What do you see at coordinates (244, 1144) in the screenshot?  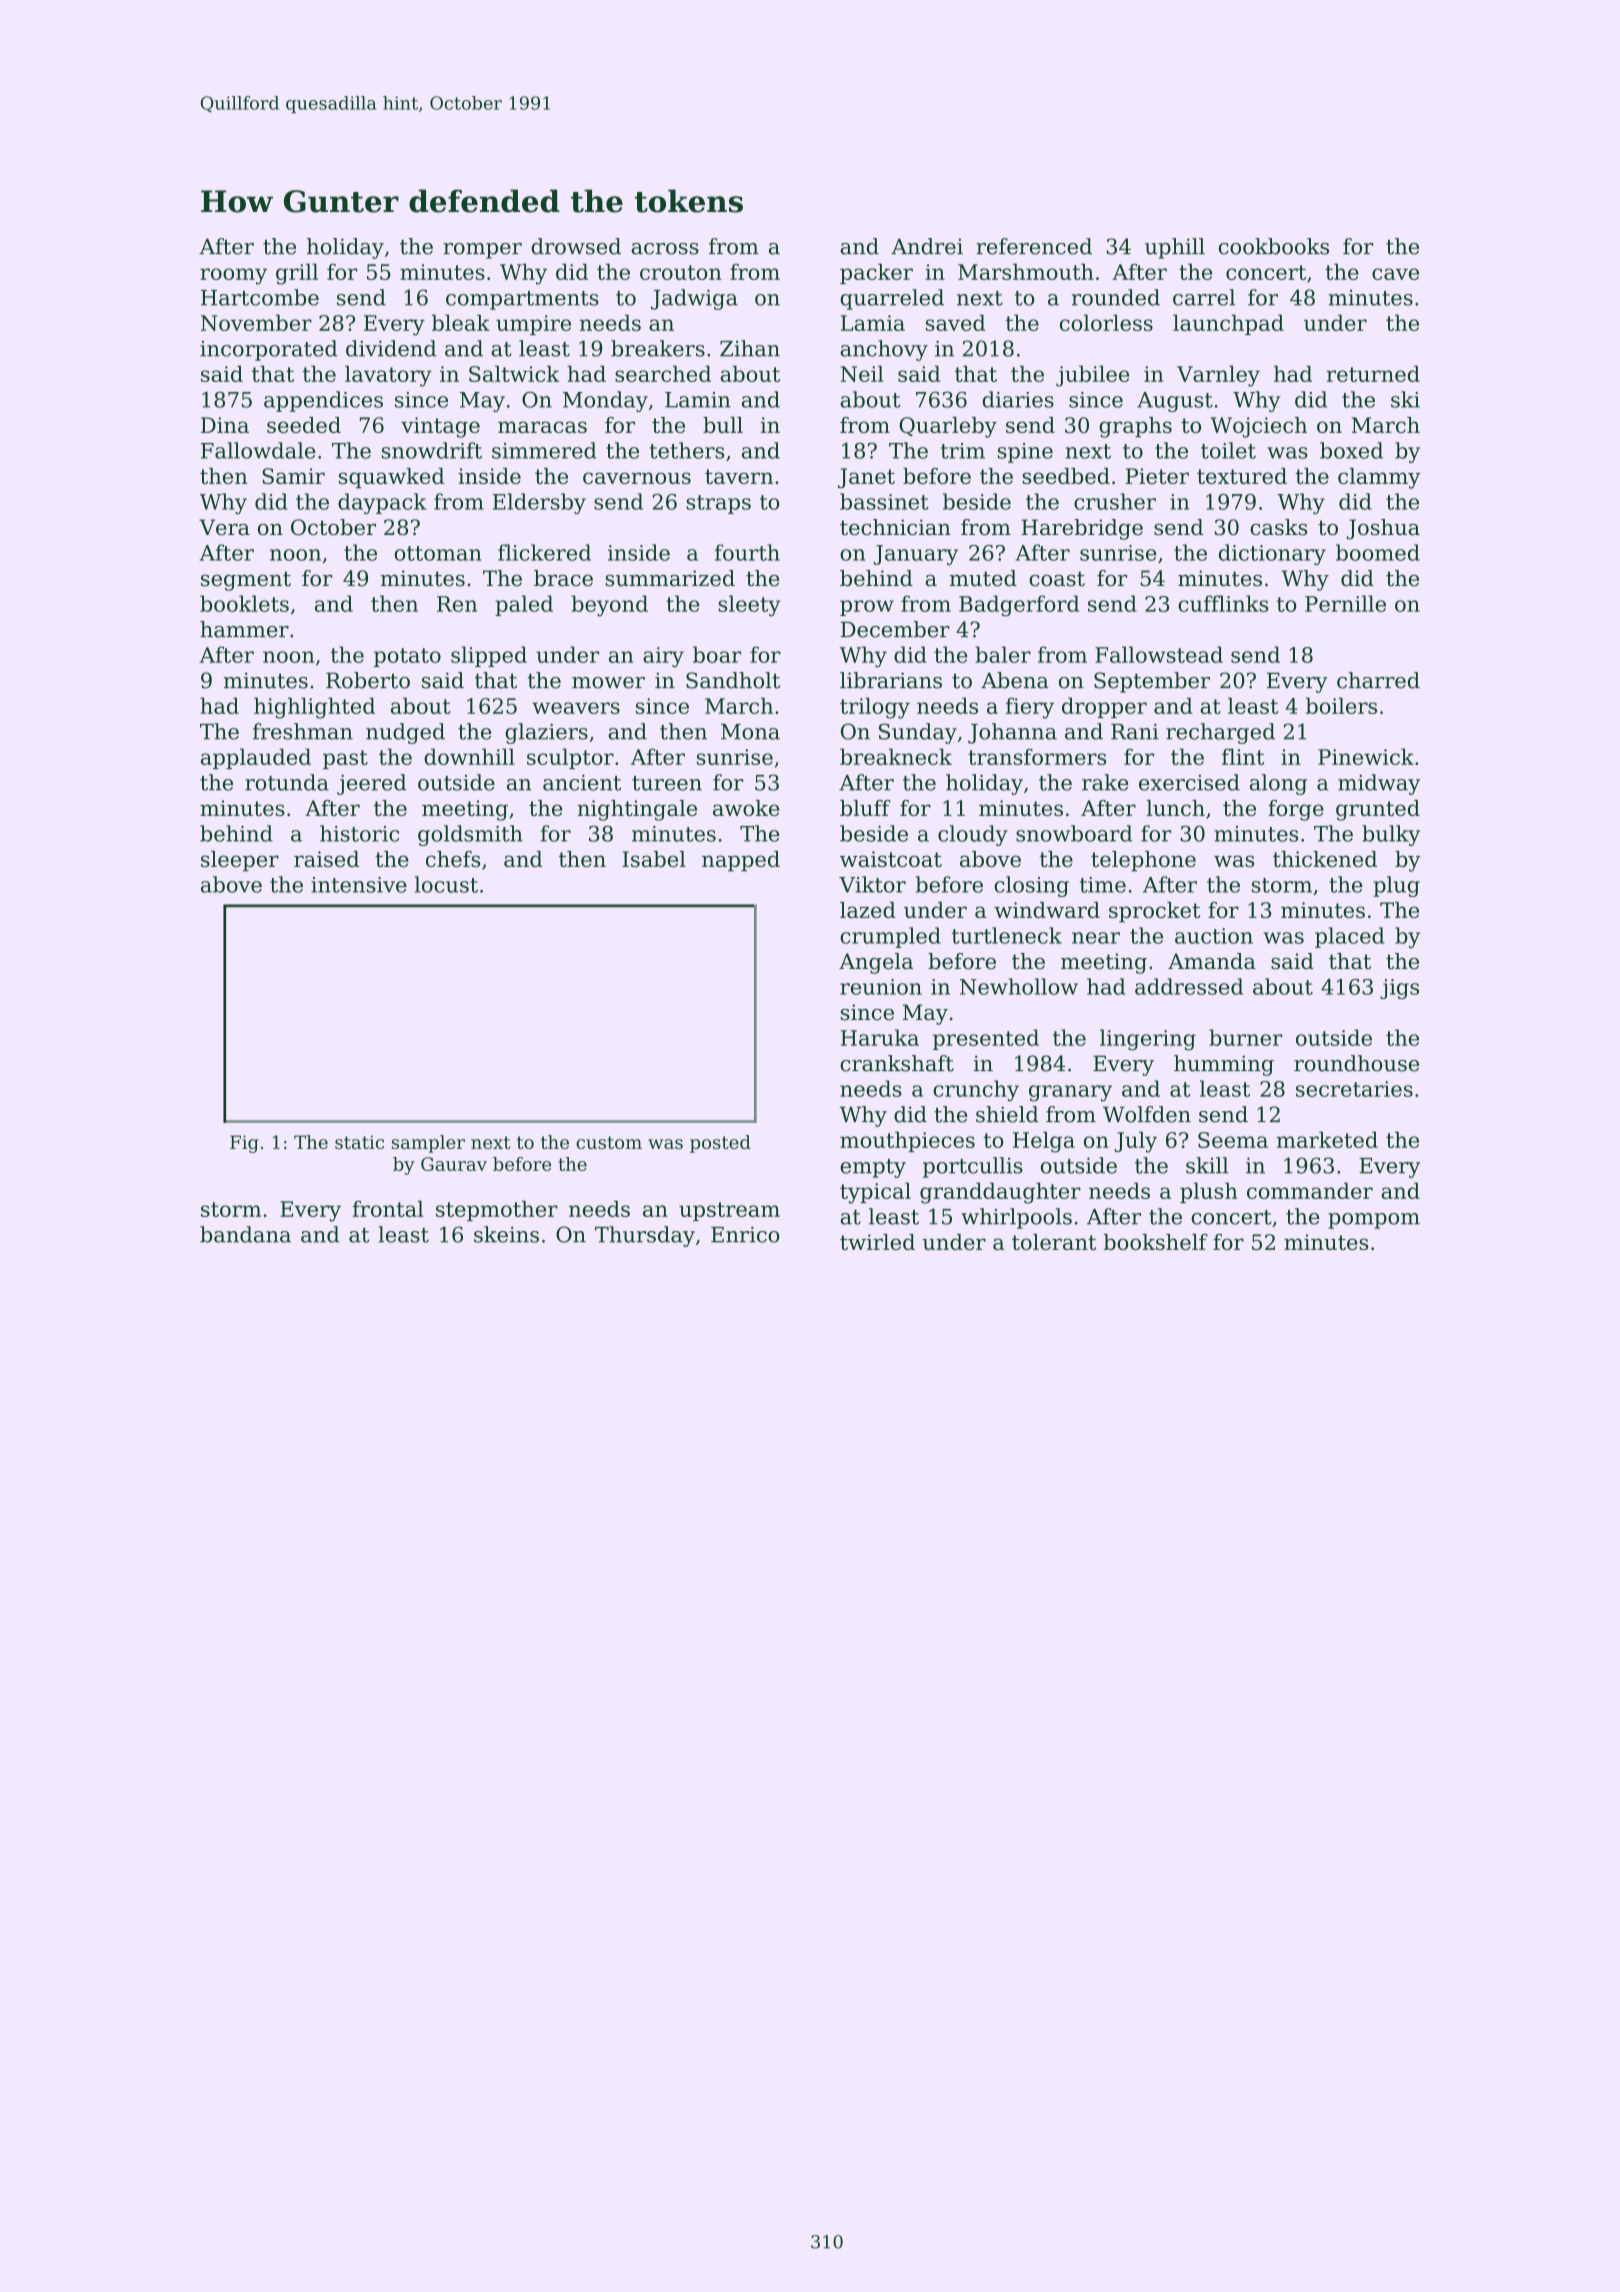 I see `Fig` at bounding box center [244, 1144].
